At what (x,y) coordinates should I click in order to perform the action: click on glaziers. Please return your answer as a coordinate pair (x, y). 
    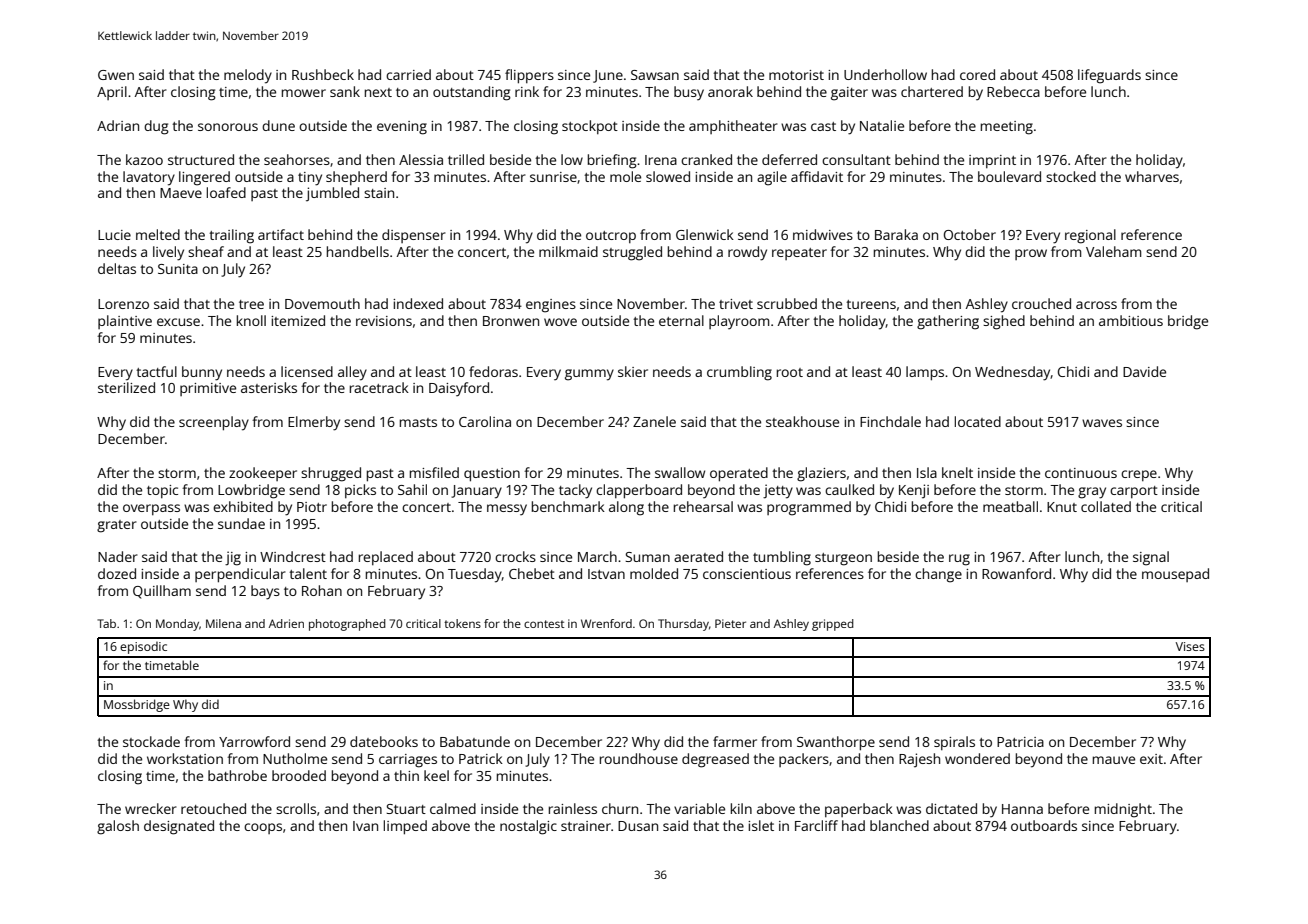
    Looking at the image, I should click on (821, 474).
